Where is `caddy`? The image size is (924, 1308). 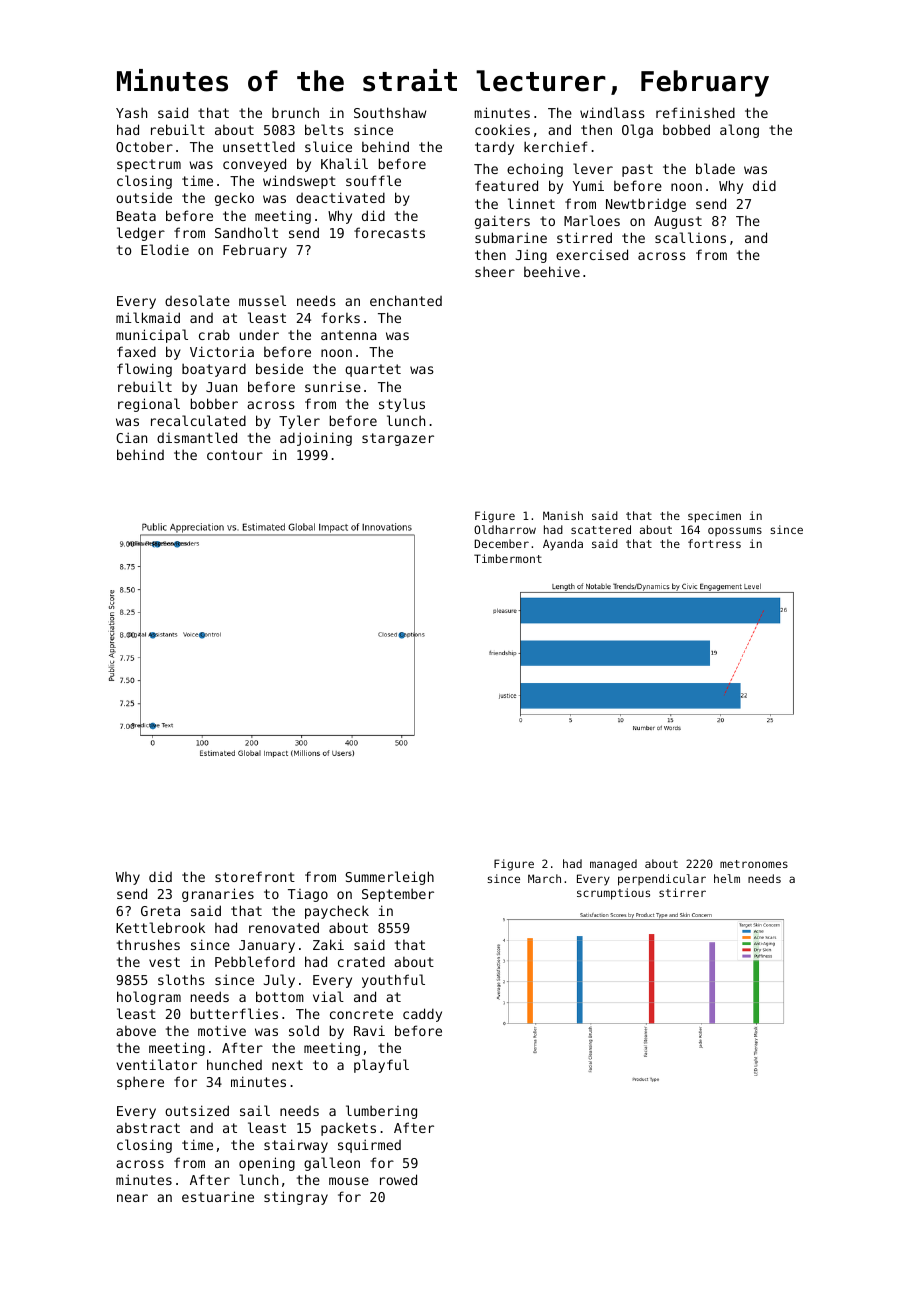
caddy is located at coordinates (422, 1015).
